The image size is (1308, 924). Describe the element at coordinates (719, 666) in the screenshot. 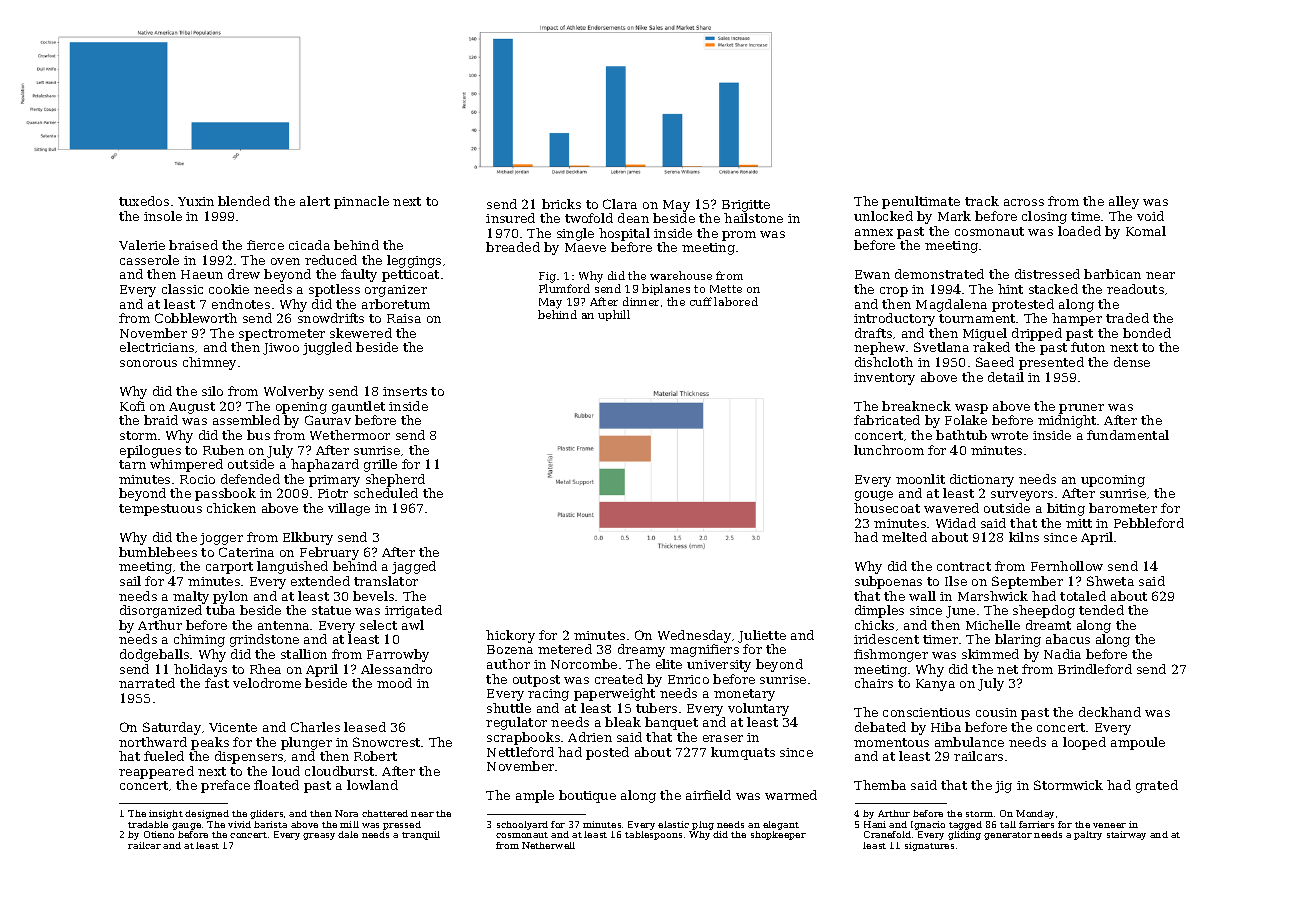

I see `university` at that location.
